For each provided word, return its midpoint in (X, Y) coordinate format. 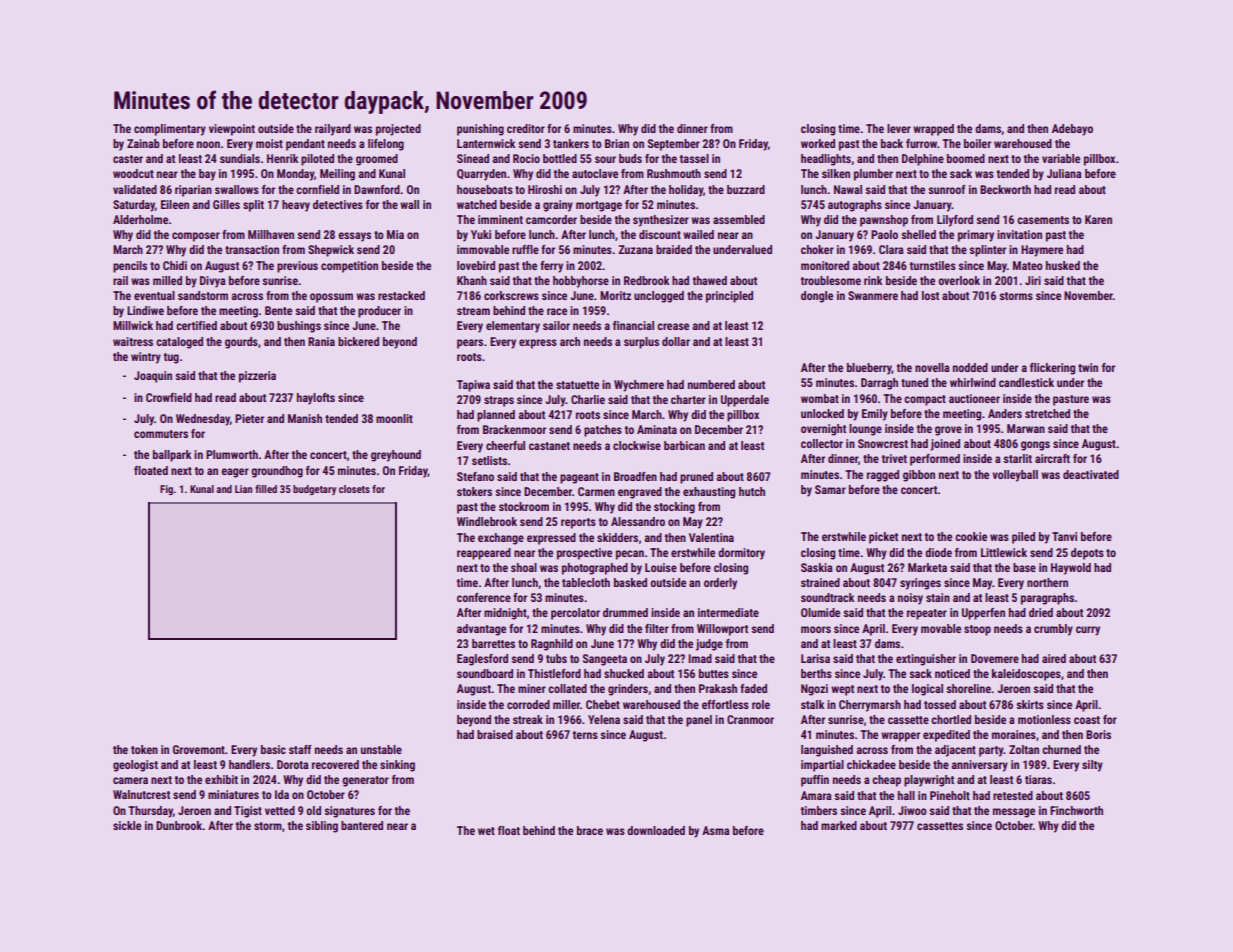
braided (674, 249)
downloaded (656, 830)
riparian (193, 191)
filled (266, 489)
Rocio (526, 158)
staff (300, 749)
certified (196, 325)
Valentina (711, 537)
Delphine (923, 160)
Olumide (820, 612)
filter (657, 628)
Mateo (1028, 265)
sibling (322, 827)
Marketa (927, 567)
